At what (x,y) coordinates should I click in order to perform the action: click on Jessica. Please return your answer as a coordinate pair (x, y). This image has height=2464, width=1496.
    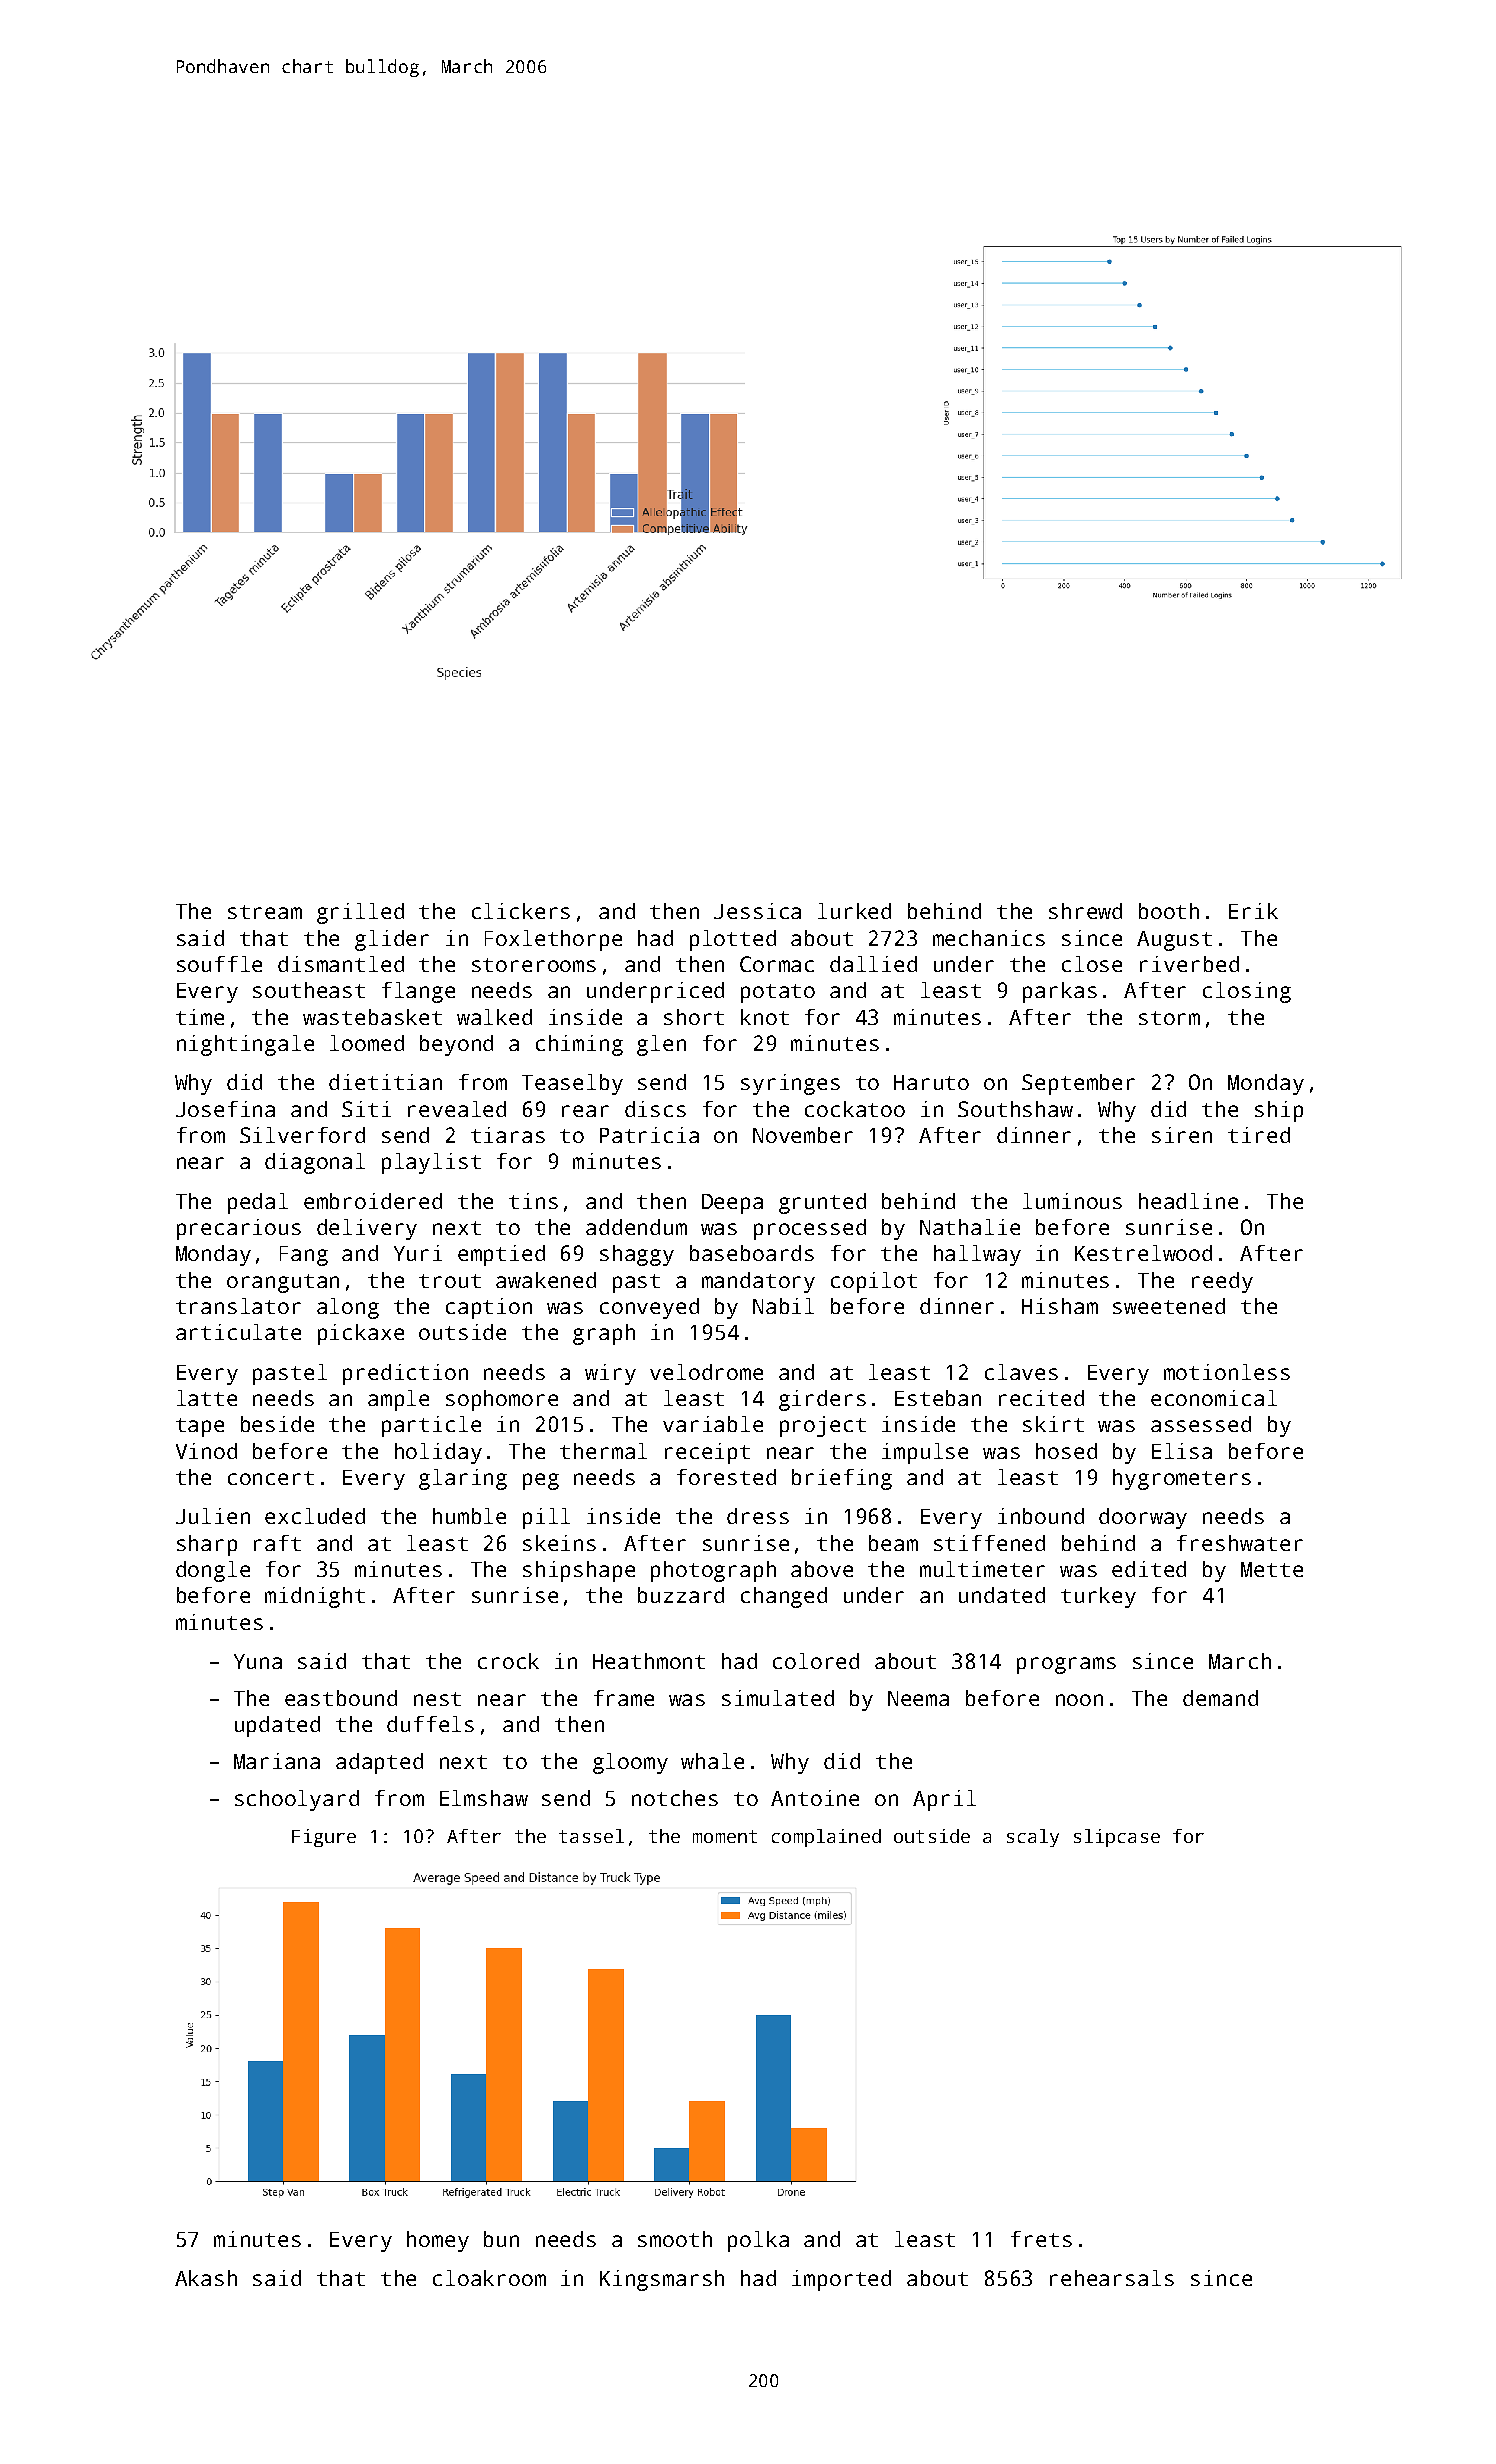
    Looking at the image, I should click on (757, 911).
